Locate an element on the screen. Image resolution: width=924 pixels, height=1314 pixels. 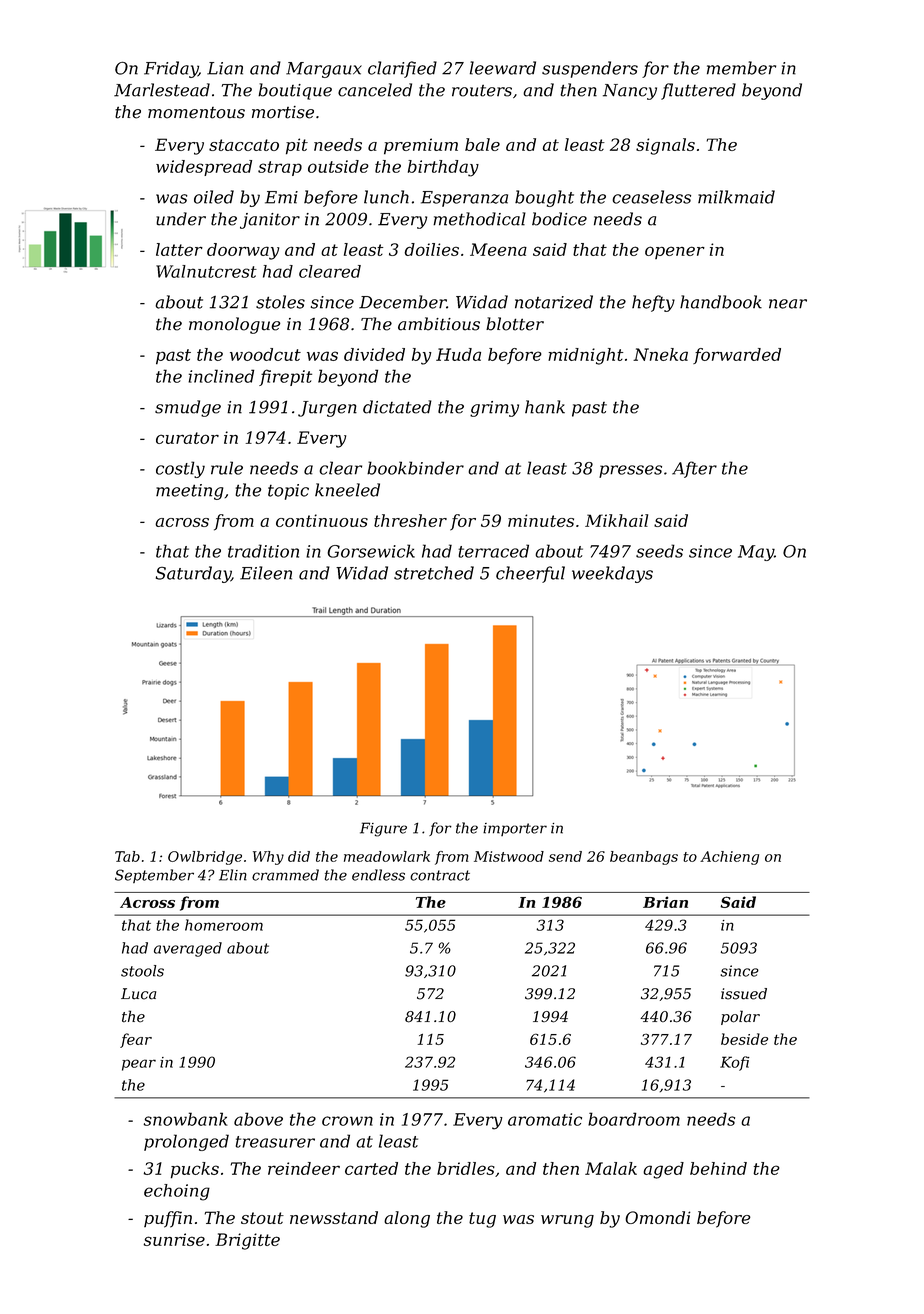
clarified is located at coordinates (402, 69).
